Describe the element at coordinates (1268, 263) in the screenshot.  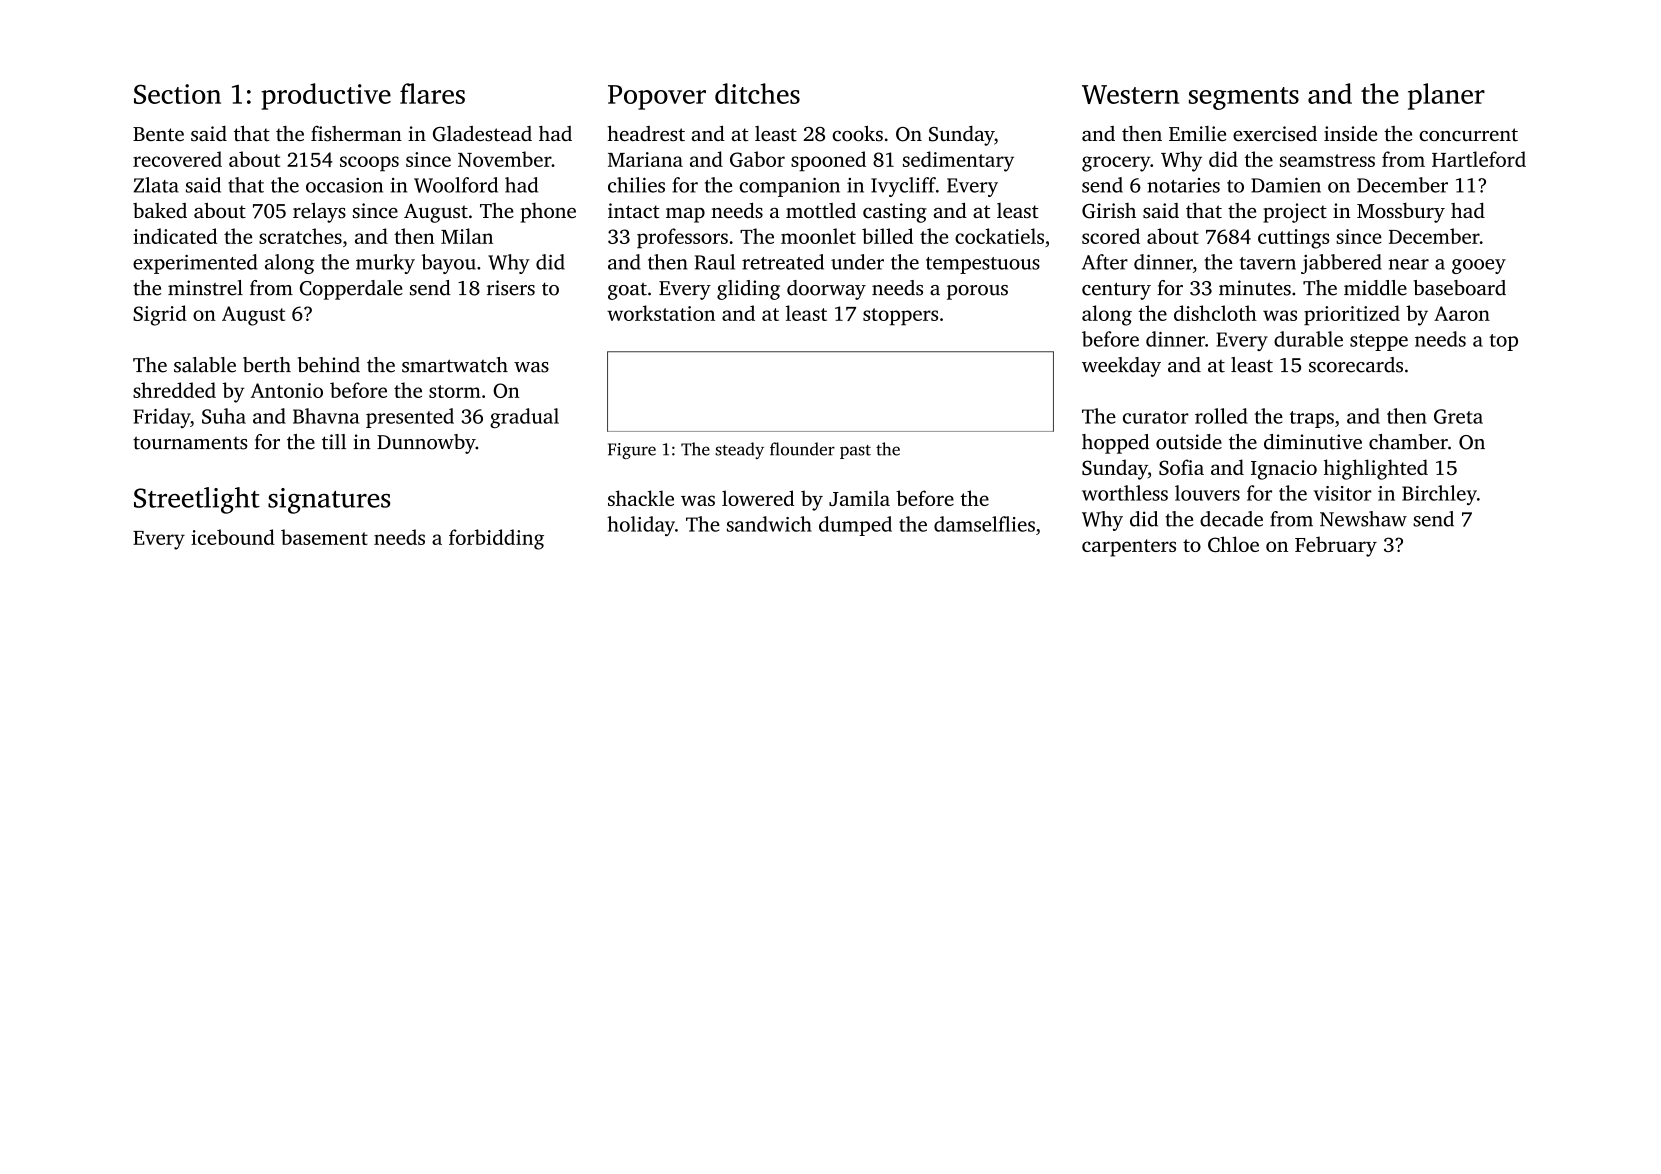
I see `tavern` at that location.
